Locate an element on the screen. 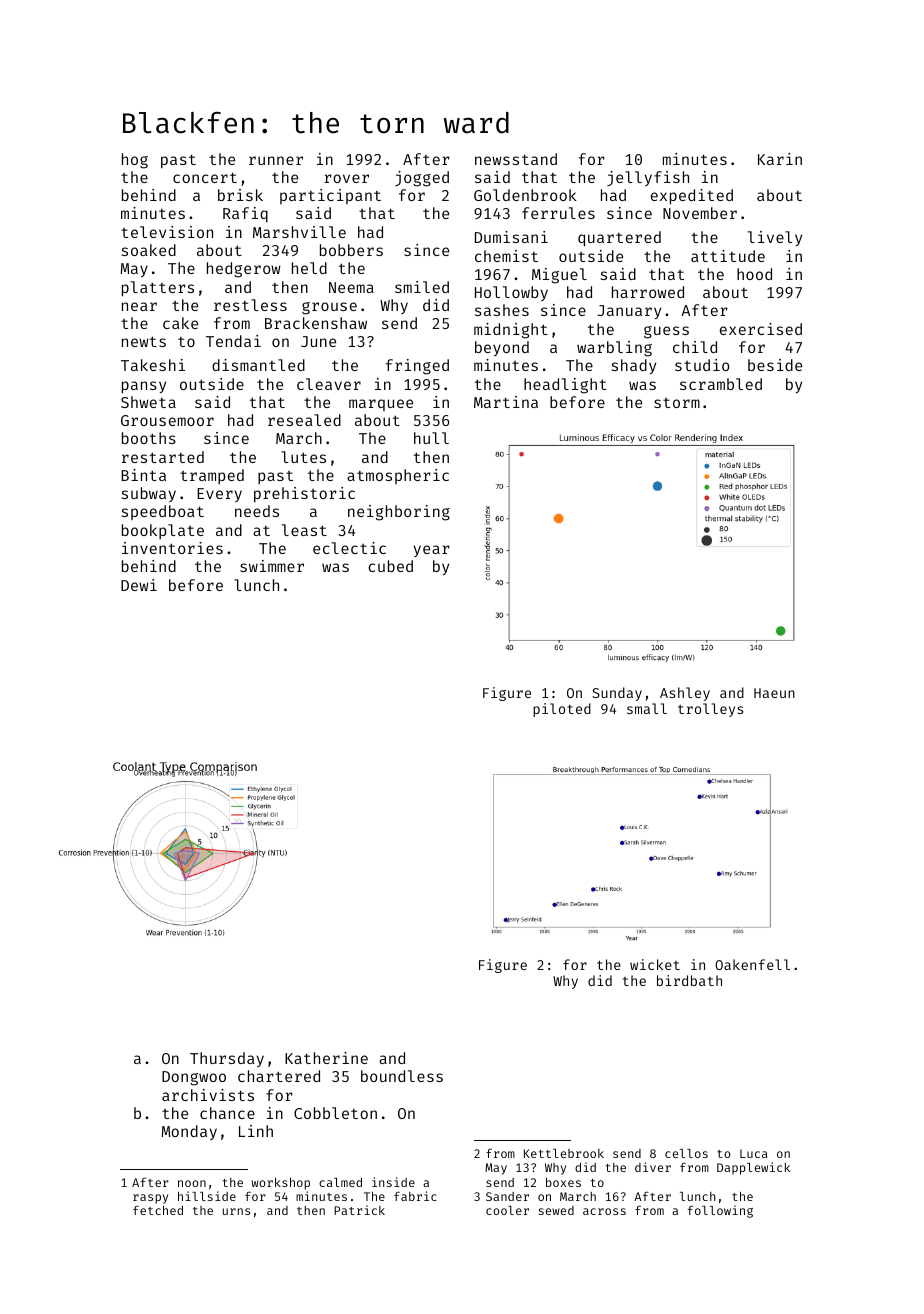 Image resolution: width=924 pixels, height=1314 pixels. hood is located at coordinates (754, 274).
